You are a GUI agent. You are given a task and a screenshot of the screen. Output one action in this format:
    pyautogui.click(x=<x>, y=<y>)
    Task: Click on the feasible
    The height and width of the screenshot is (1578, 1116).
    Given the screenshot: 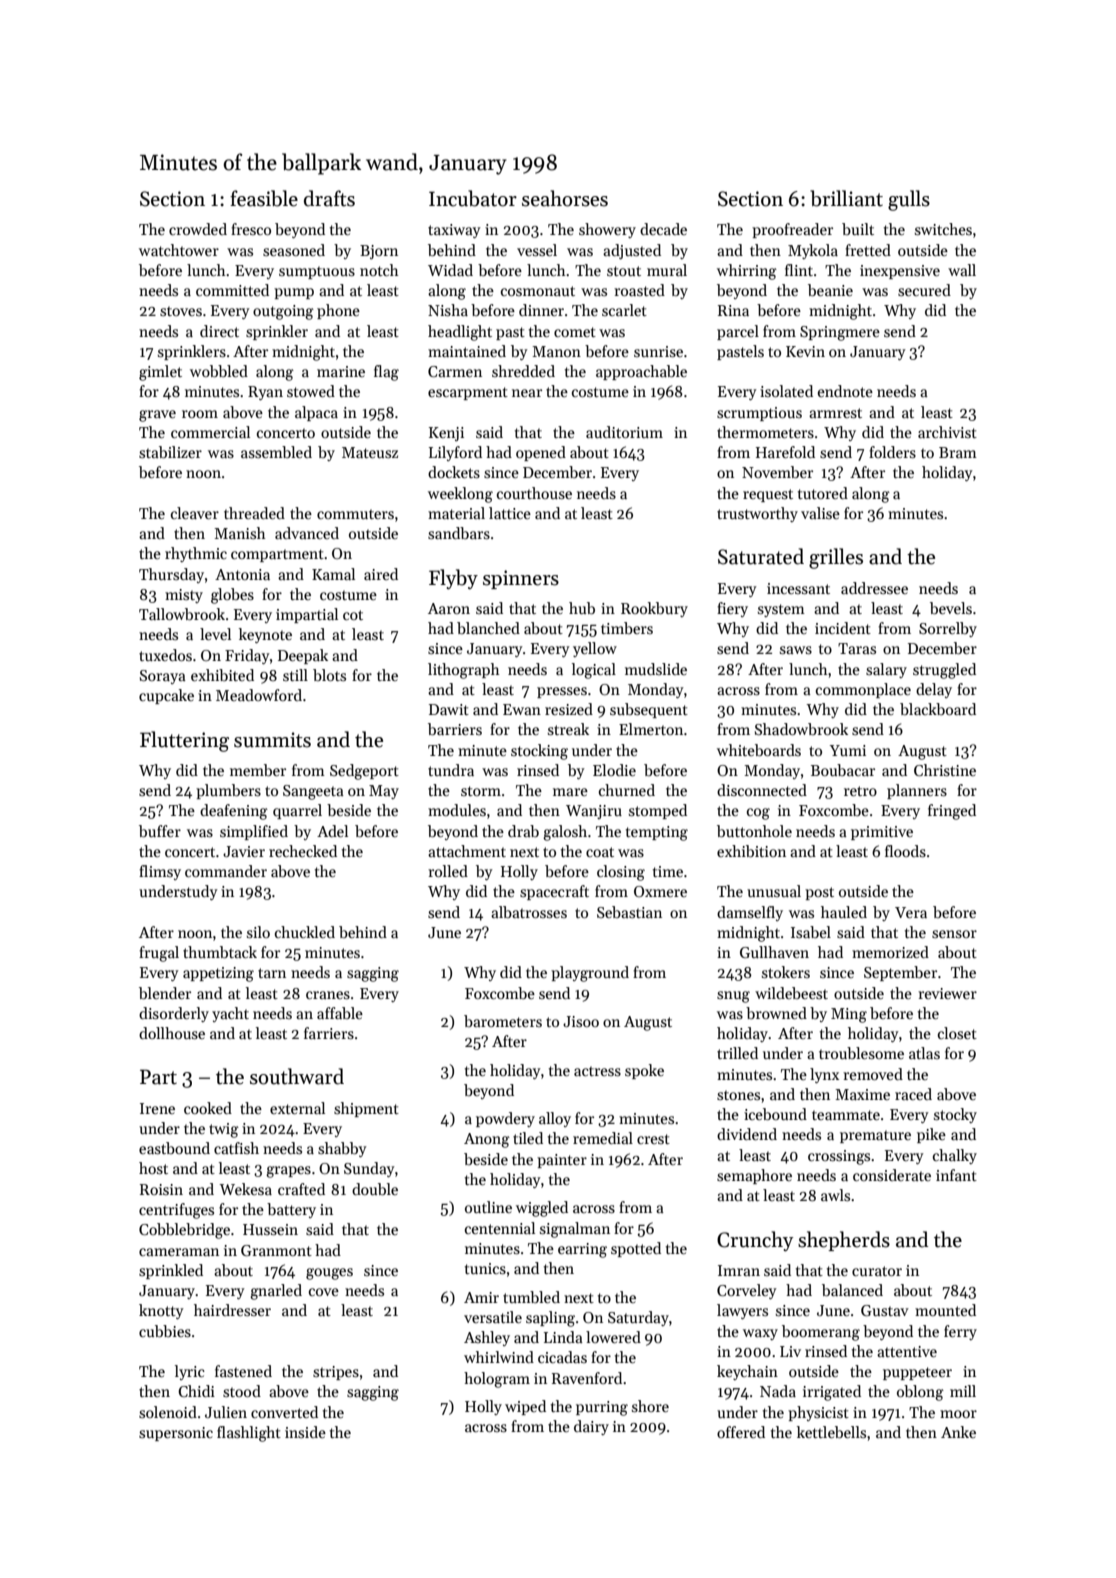 What is the action you would take?
    pyautogui.click(x=264, y=198)
